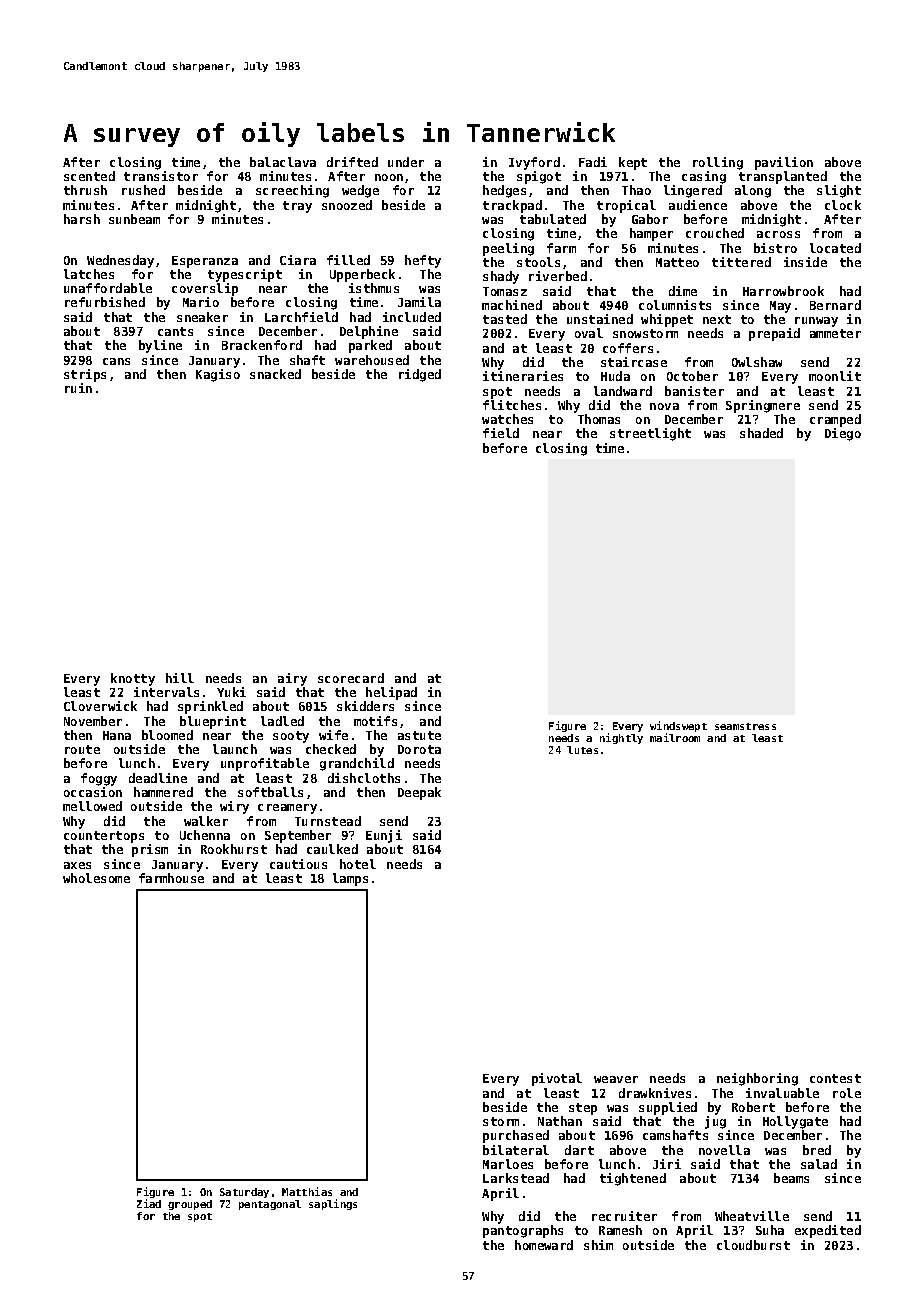 The height and width of the image is (1308, 924). Describe the element at coordinates (819, 1164) in the image. I see `salad` at that location.
